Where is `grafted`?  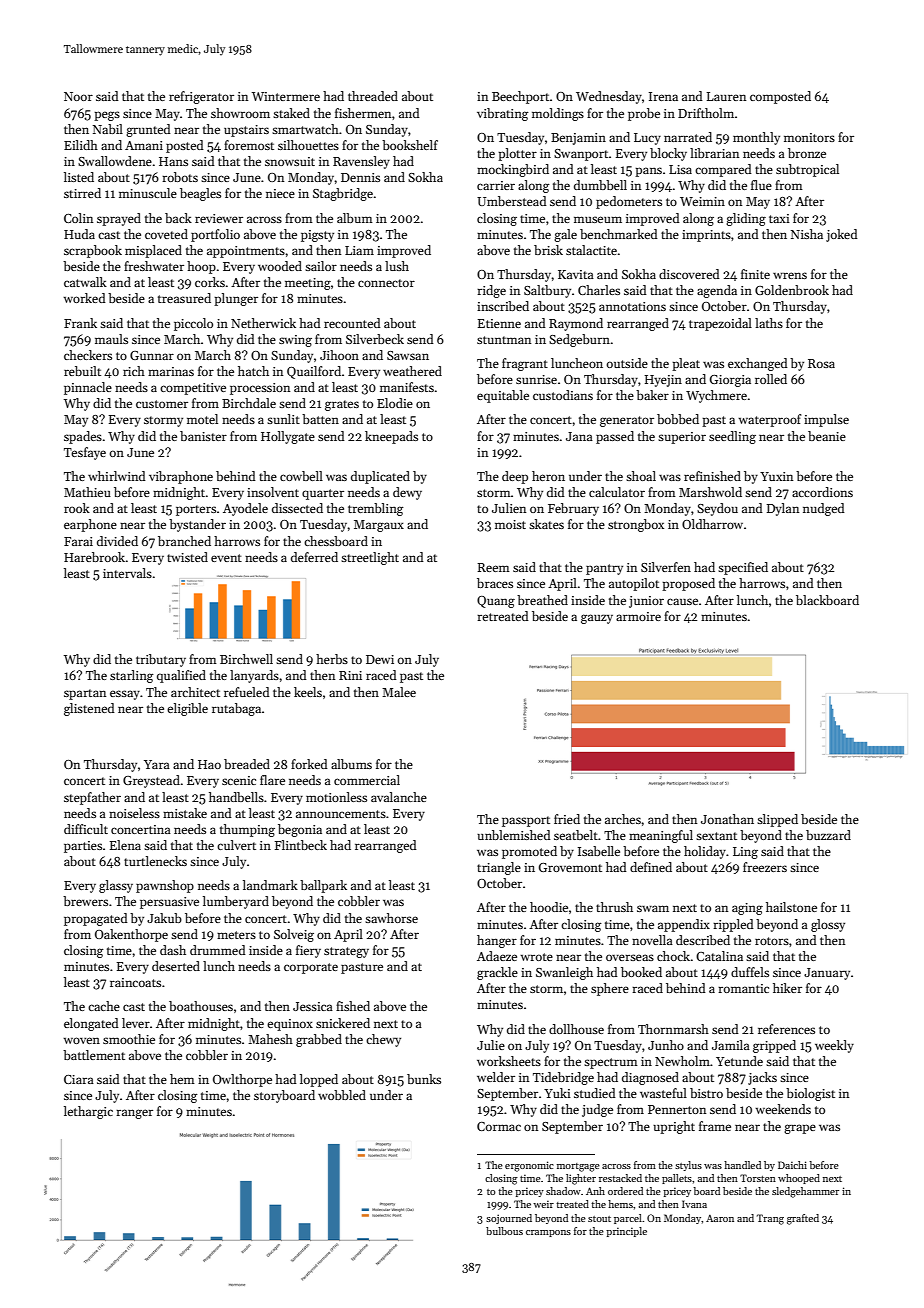 grafted is located at coordinates (803, 1219).
